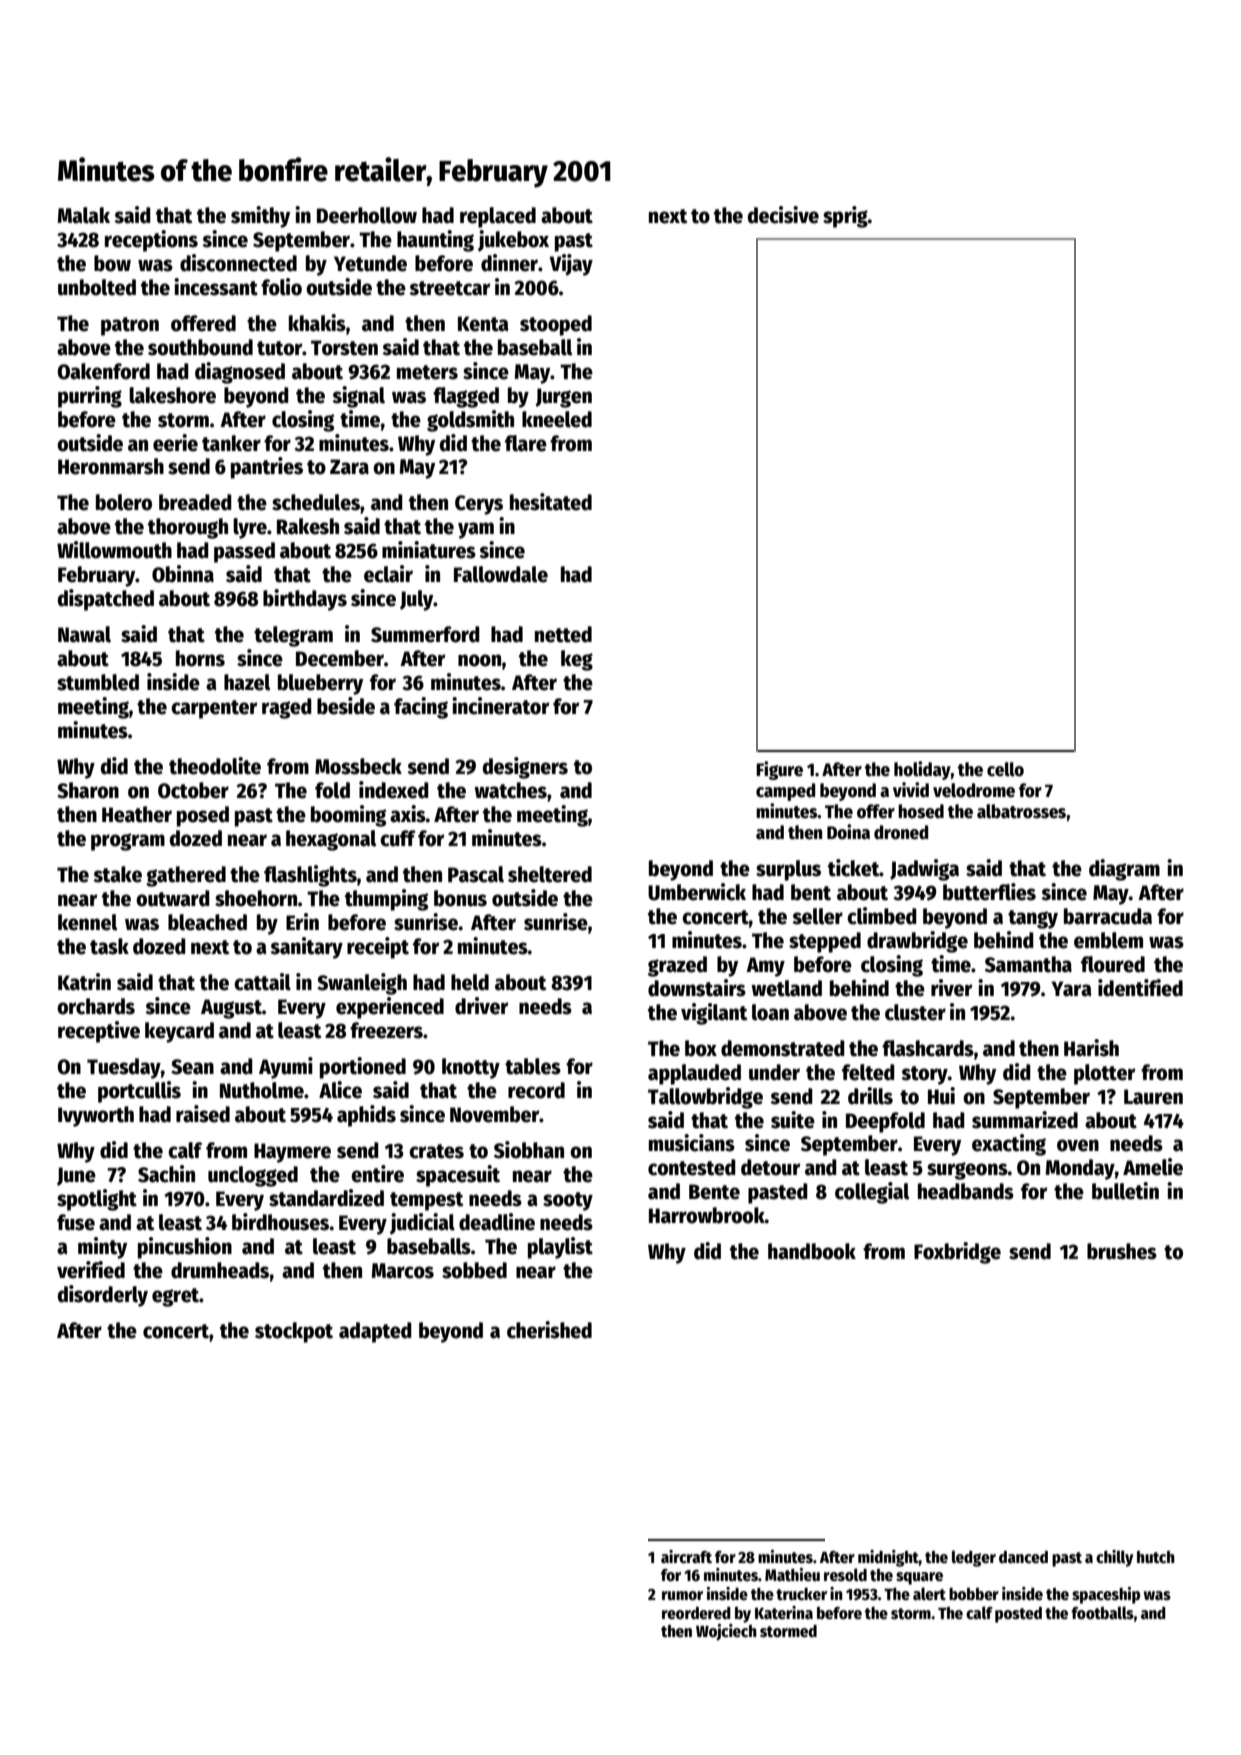 Image resolution: width=1241 pixels, height=1755 pixels. I want to click on Heronmarsh, so click(111, 466).
